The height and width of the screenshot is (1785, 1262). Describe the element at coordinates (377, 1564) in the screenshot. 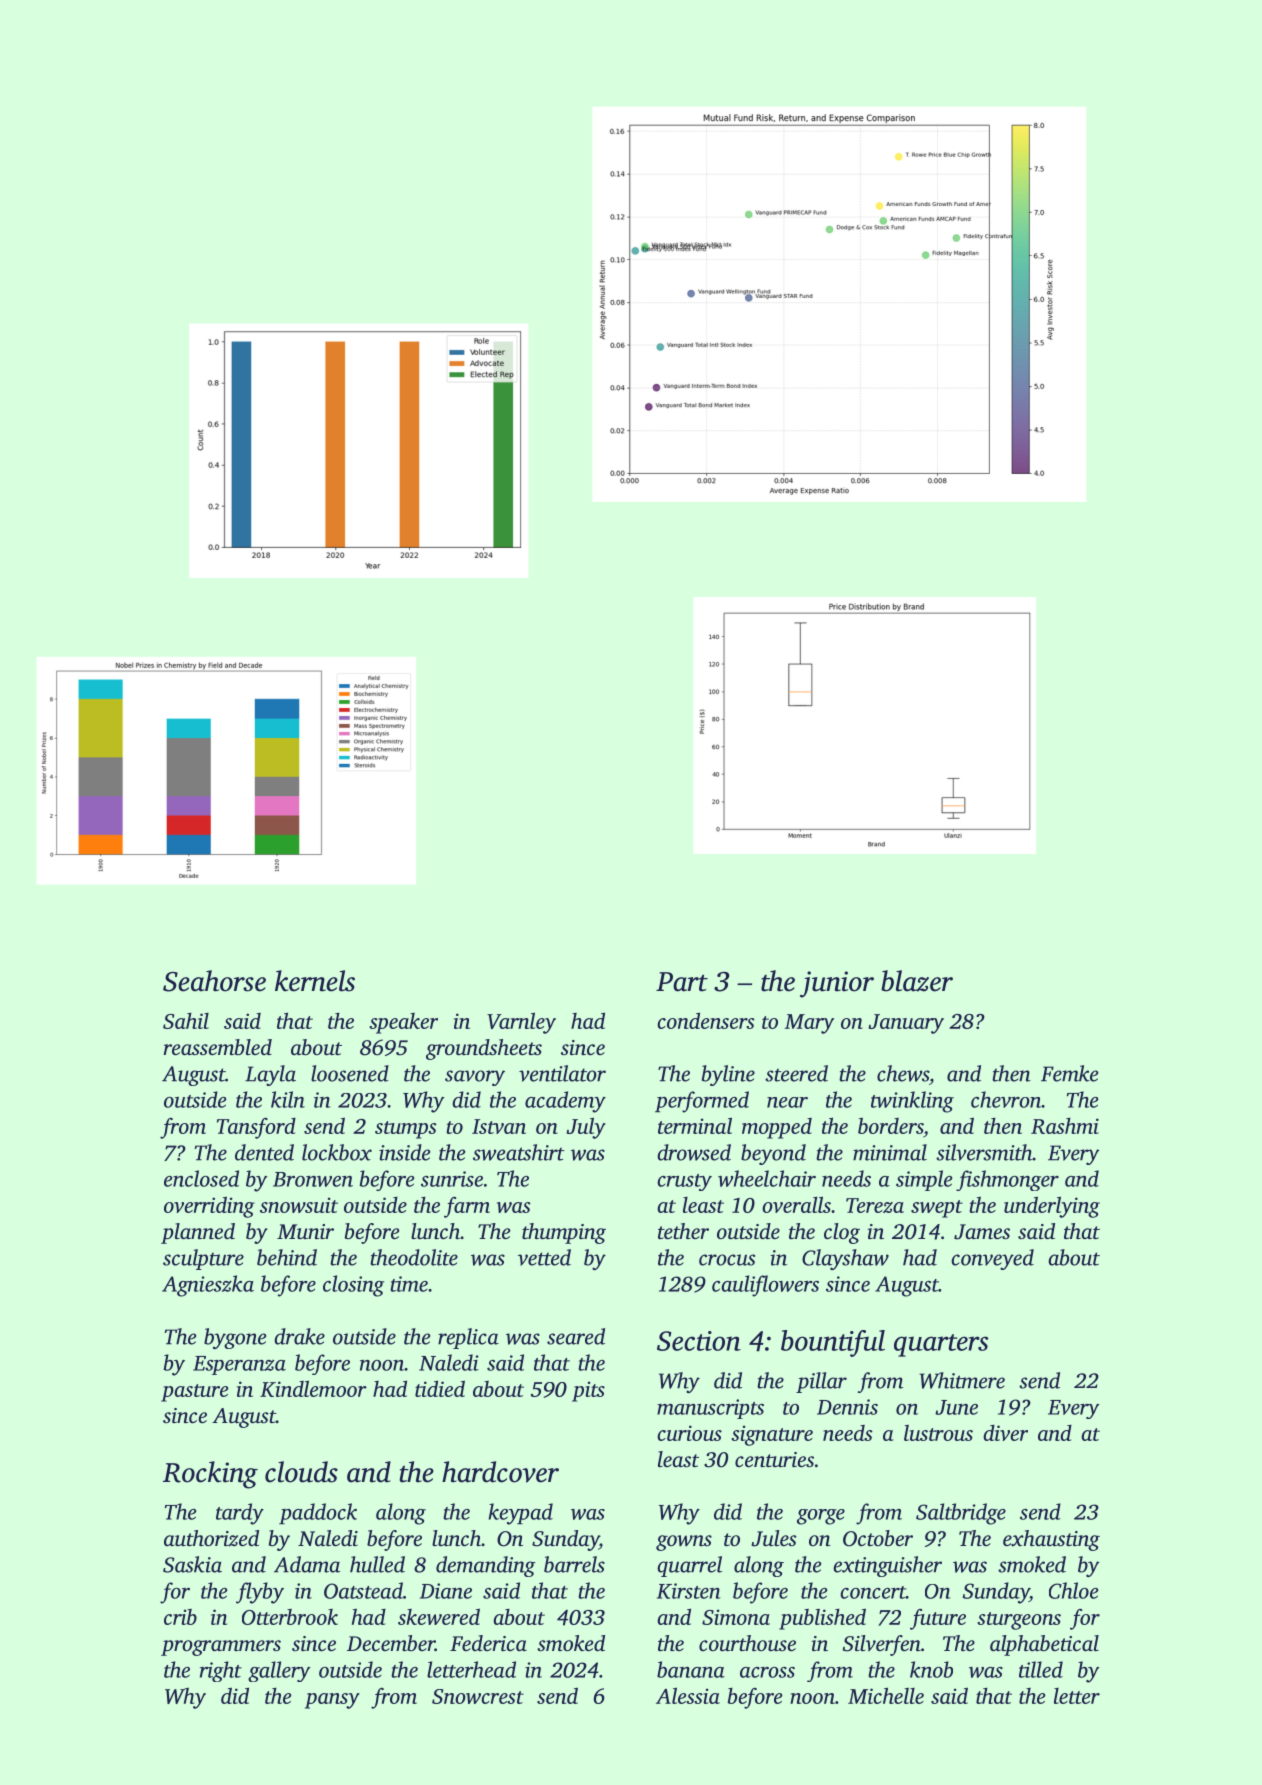

I see `hulled` at that location.
